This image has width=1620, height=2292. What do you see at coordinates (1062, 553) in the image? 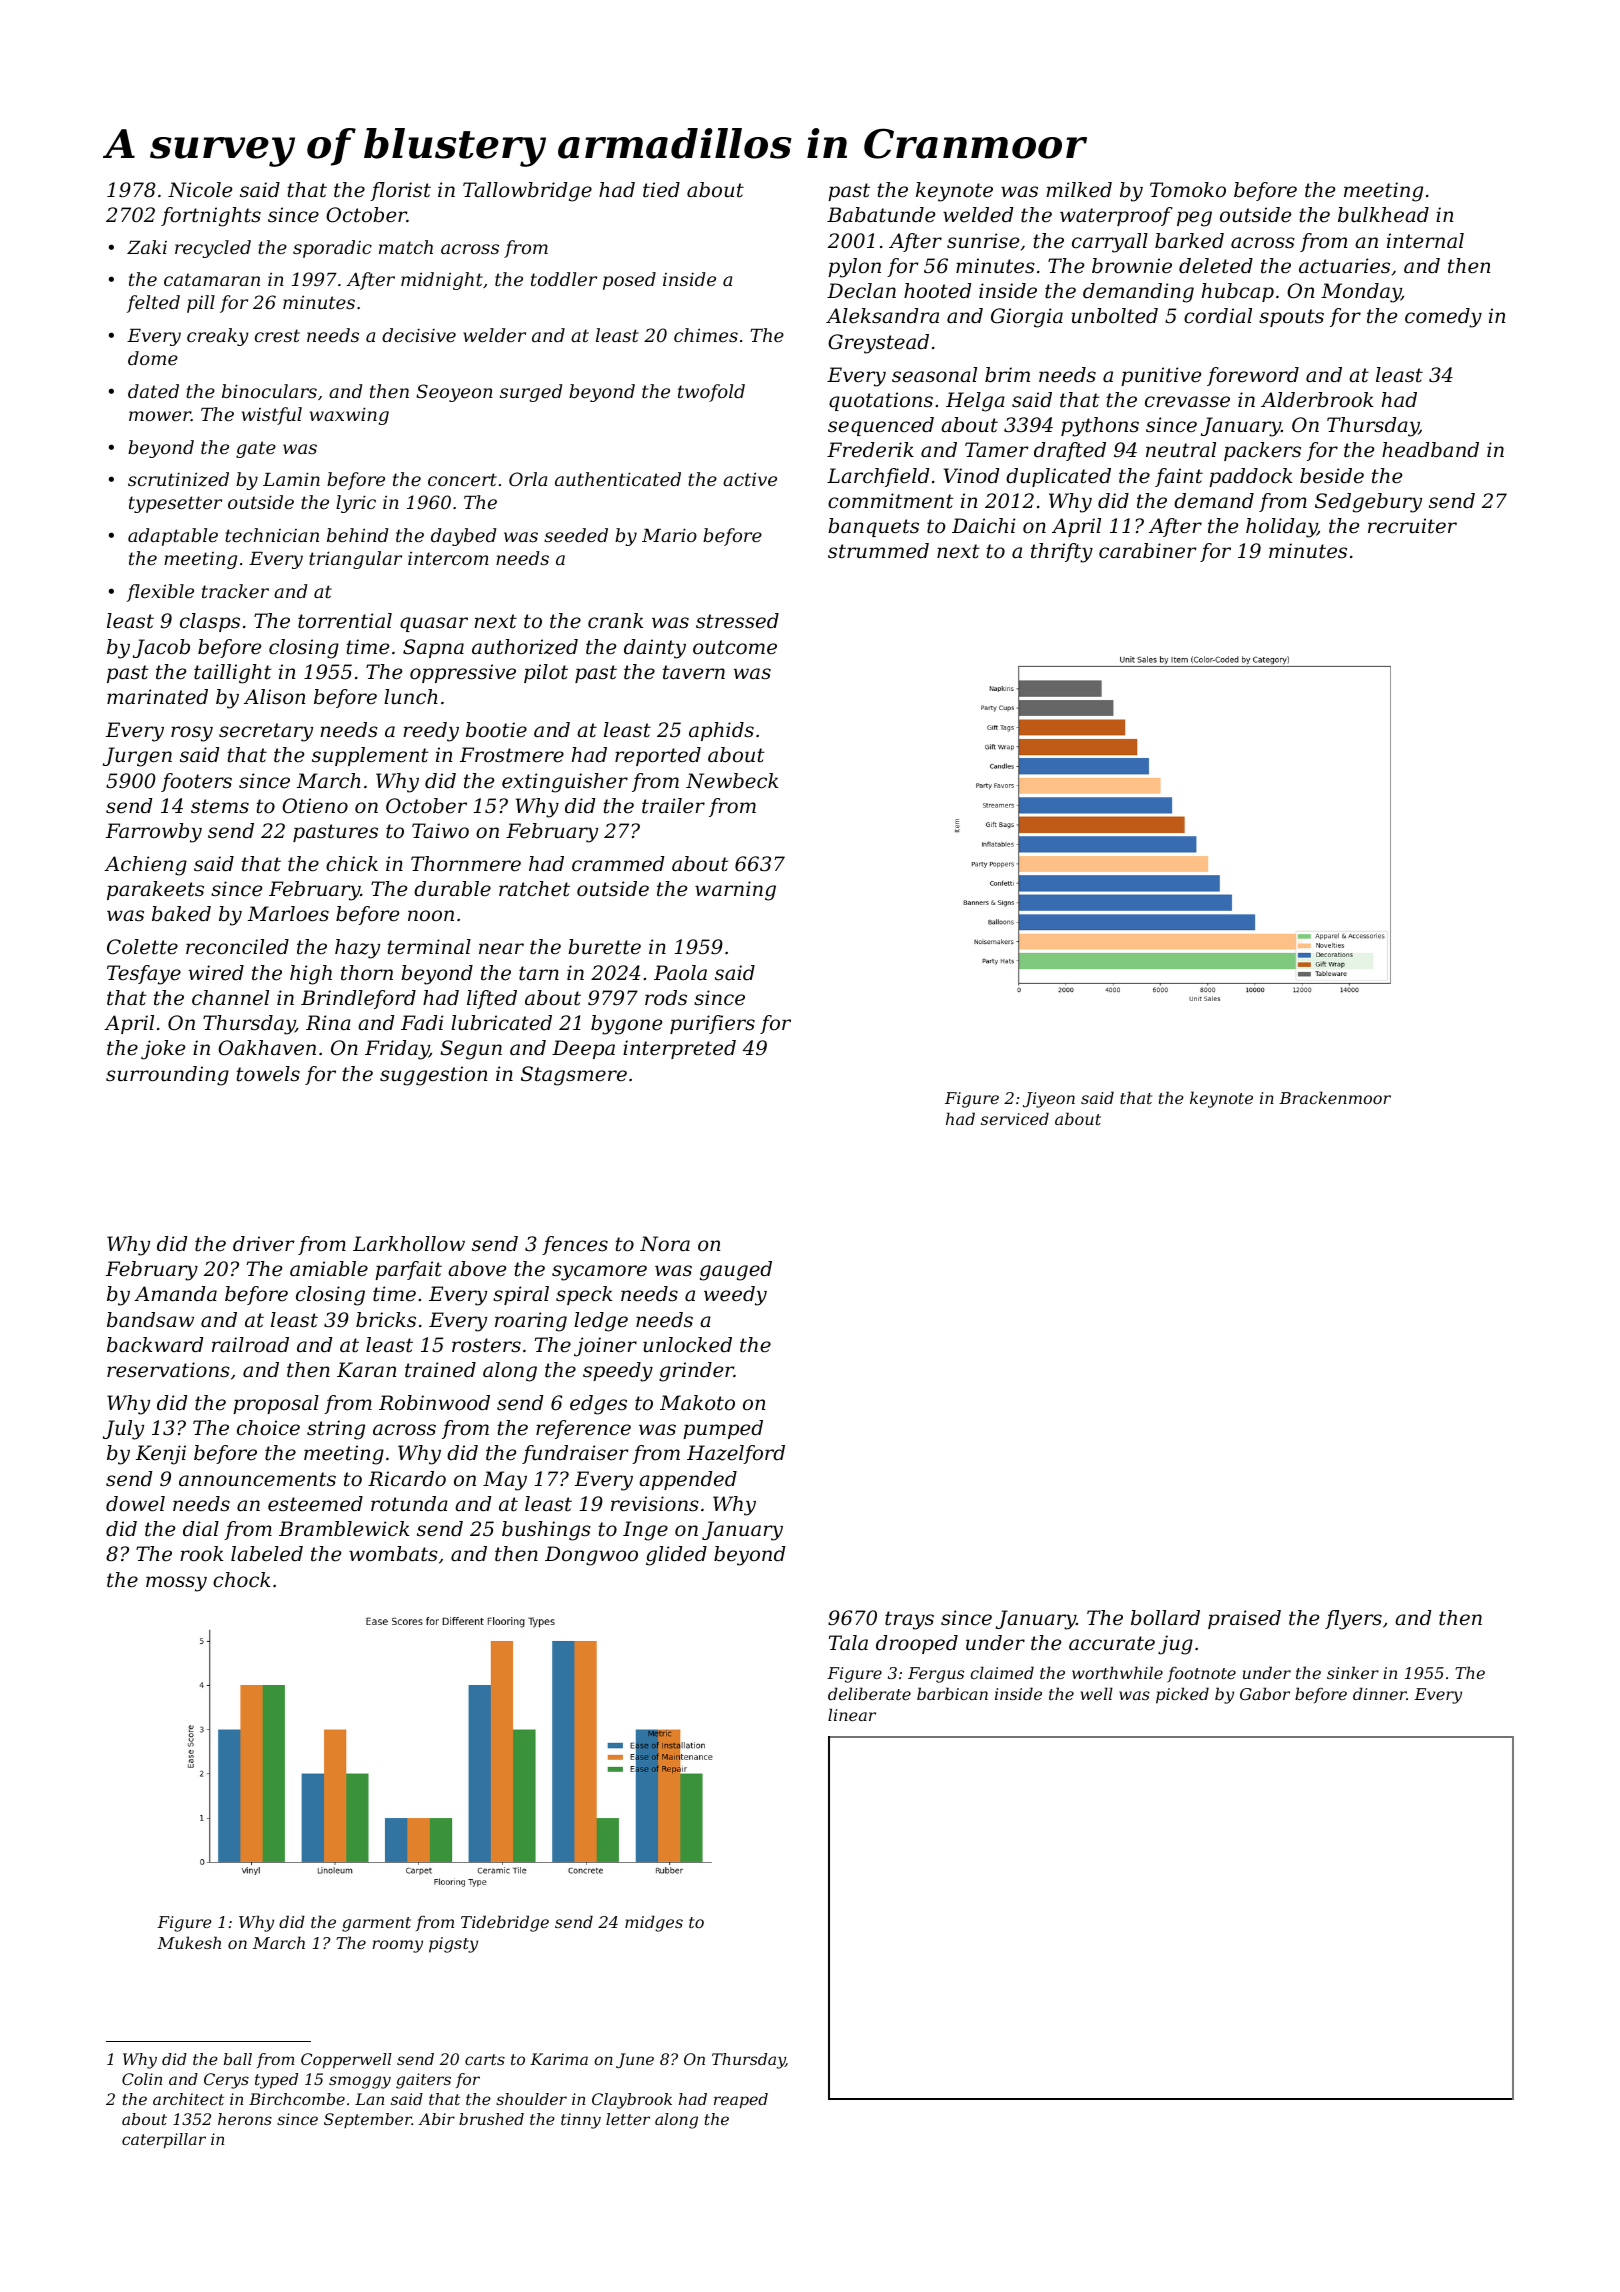
I see `thrifty` at bounding box center [1062, 553].
